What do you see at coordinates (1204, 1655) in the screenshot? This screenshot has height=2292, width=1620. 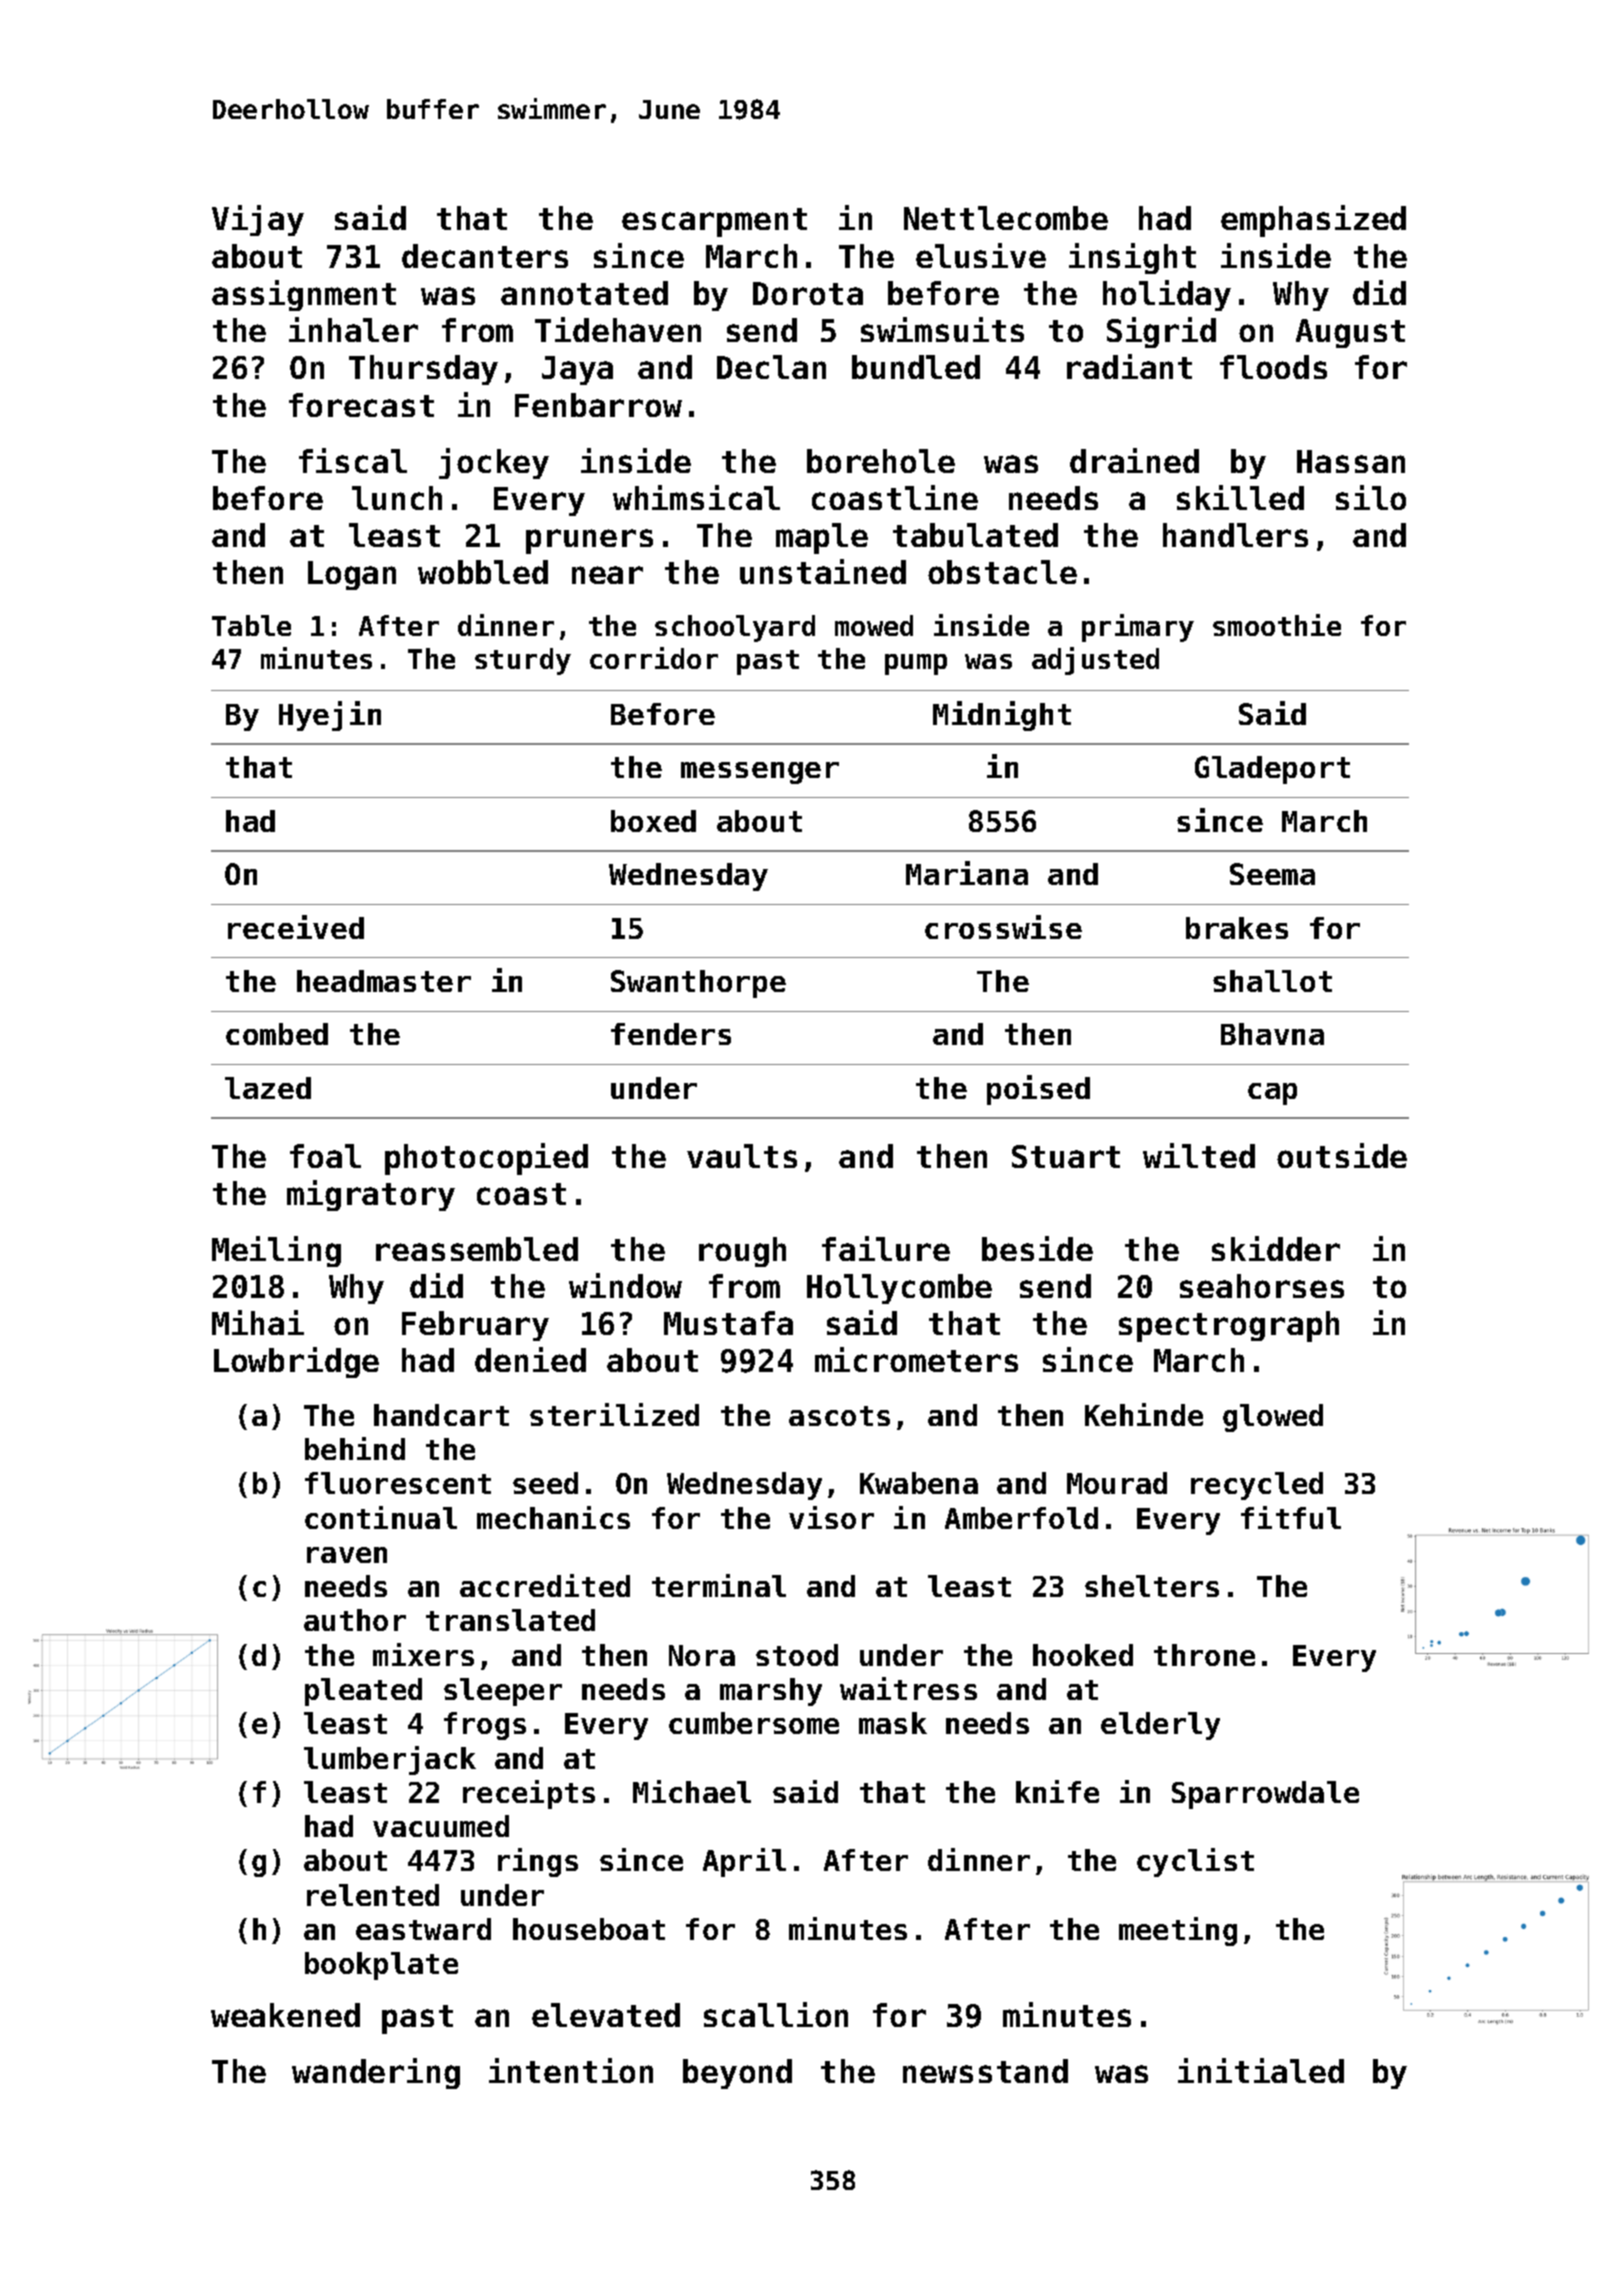 I see `throne` at bounding box center [1204, 1655].
